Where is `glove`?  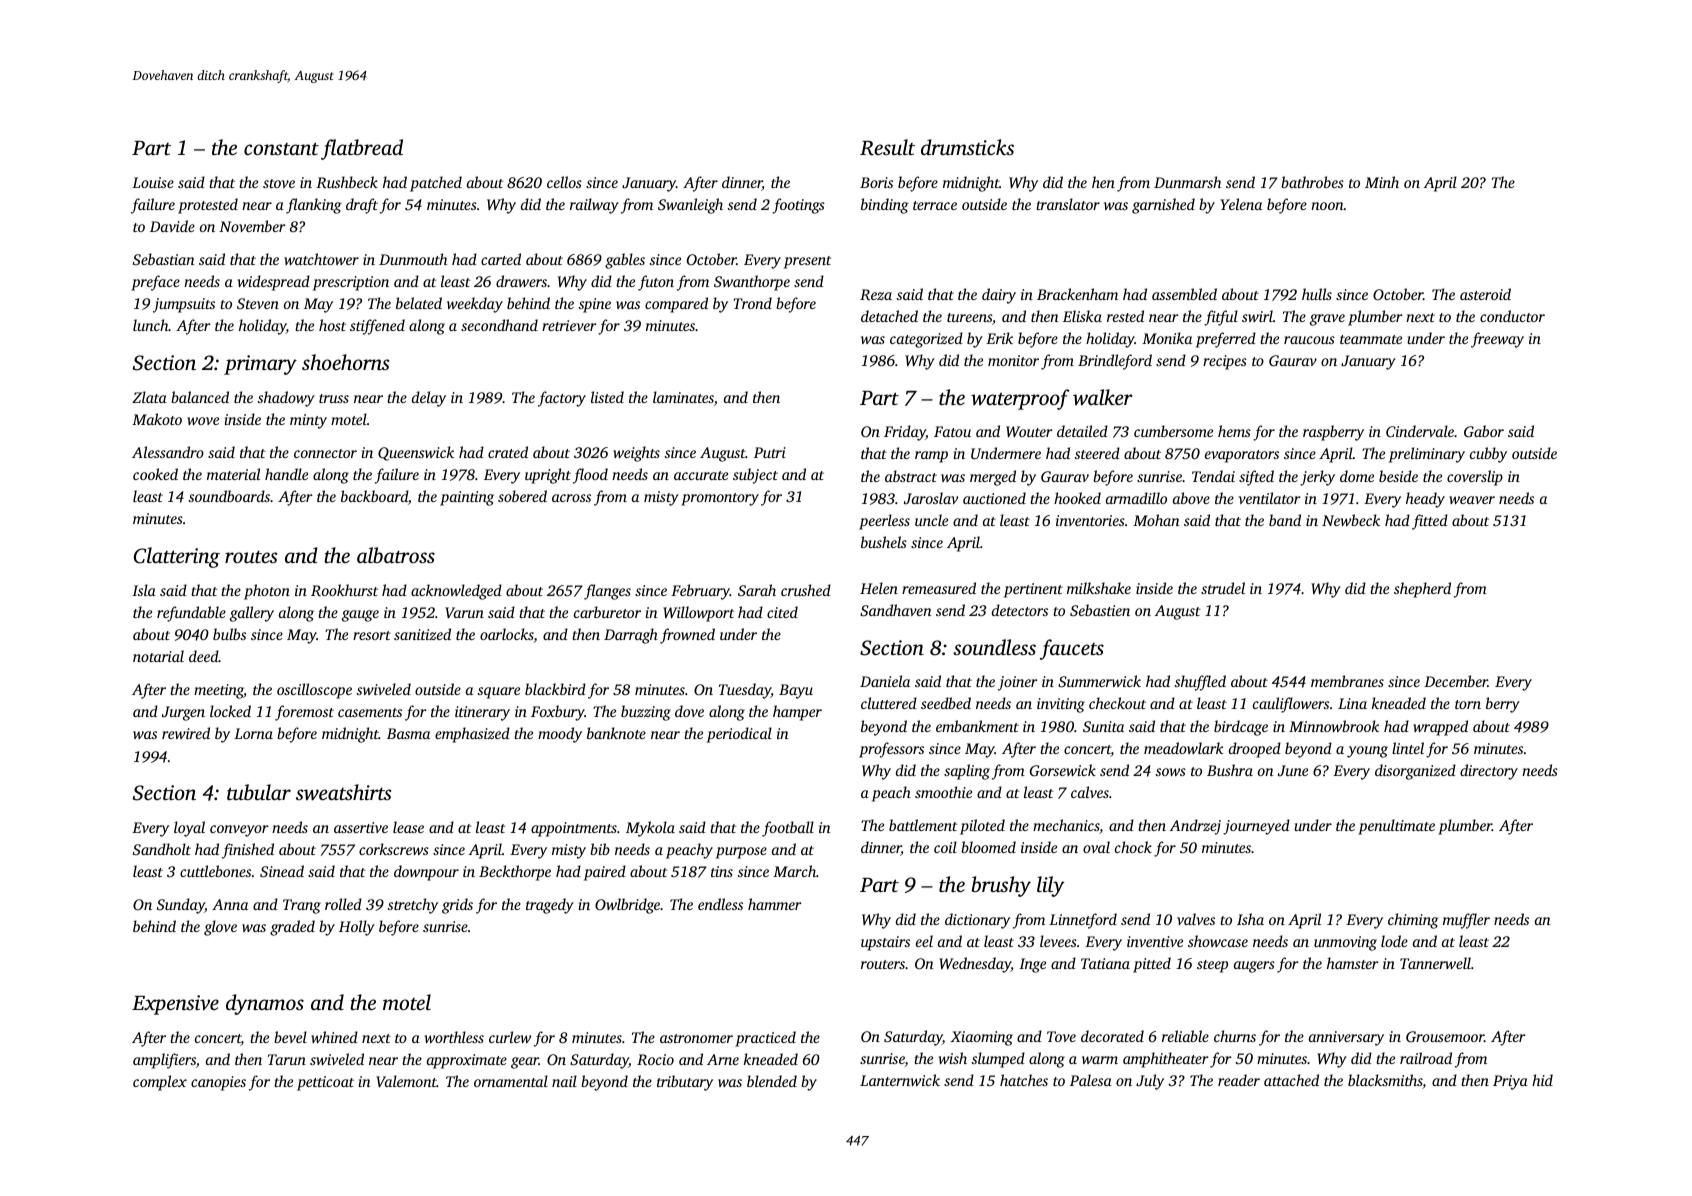
glove is located at coordinates (220, 928).
